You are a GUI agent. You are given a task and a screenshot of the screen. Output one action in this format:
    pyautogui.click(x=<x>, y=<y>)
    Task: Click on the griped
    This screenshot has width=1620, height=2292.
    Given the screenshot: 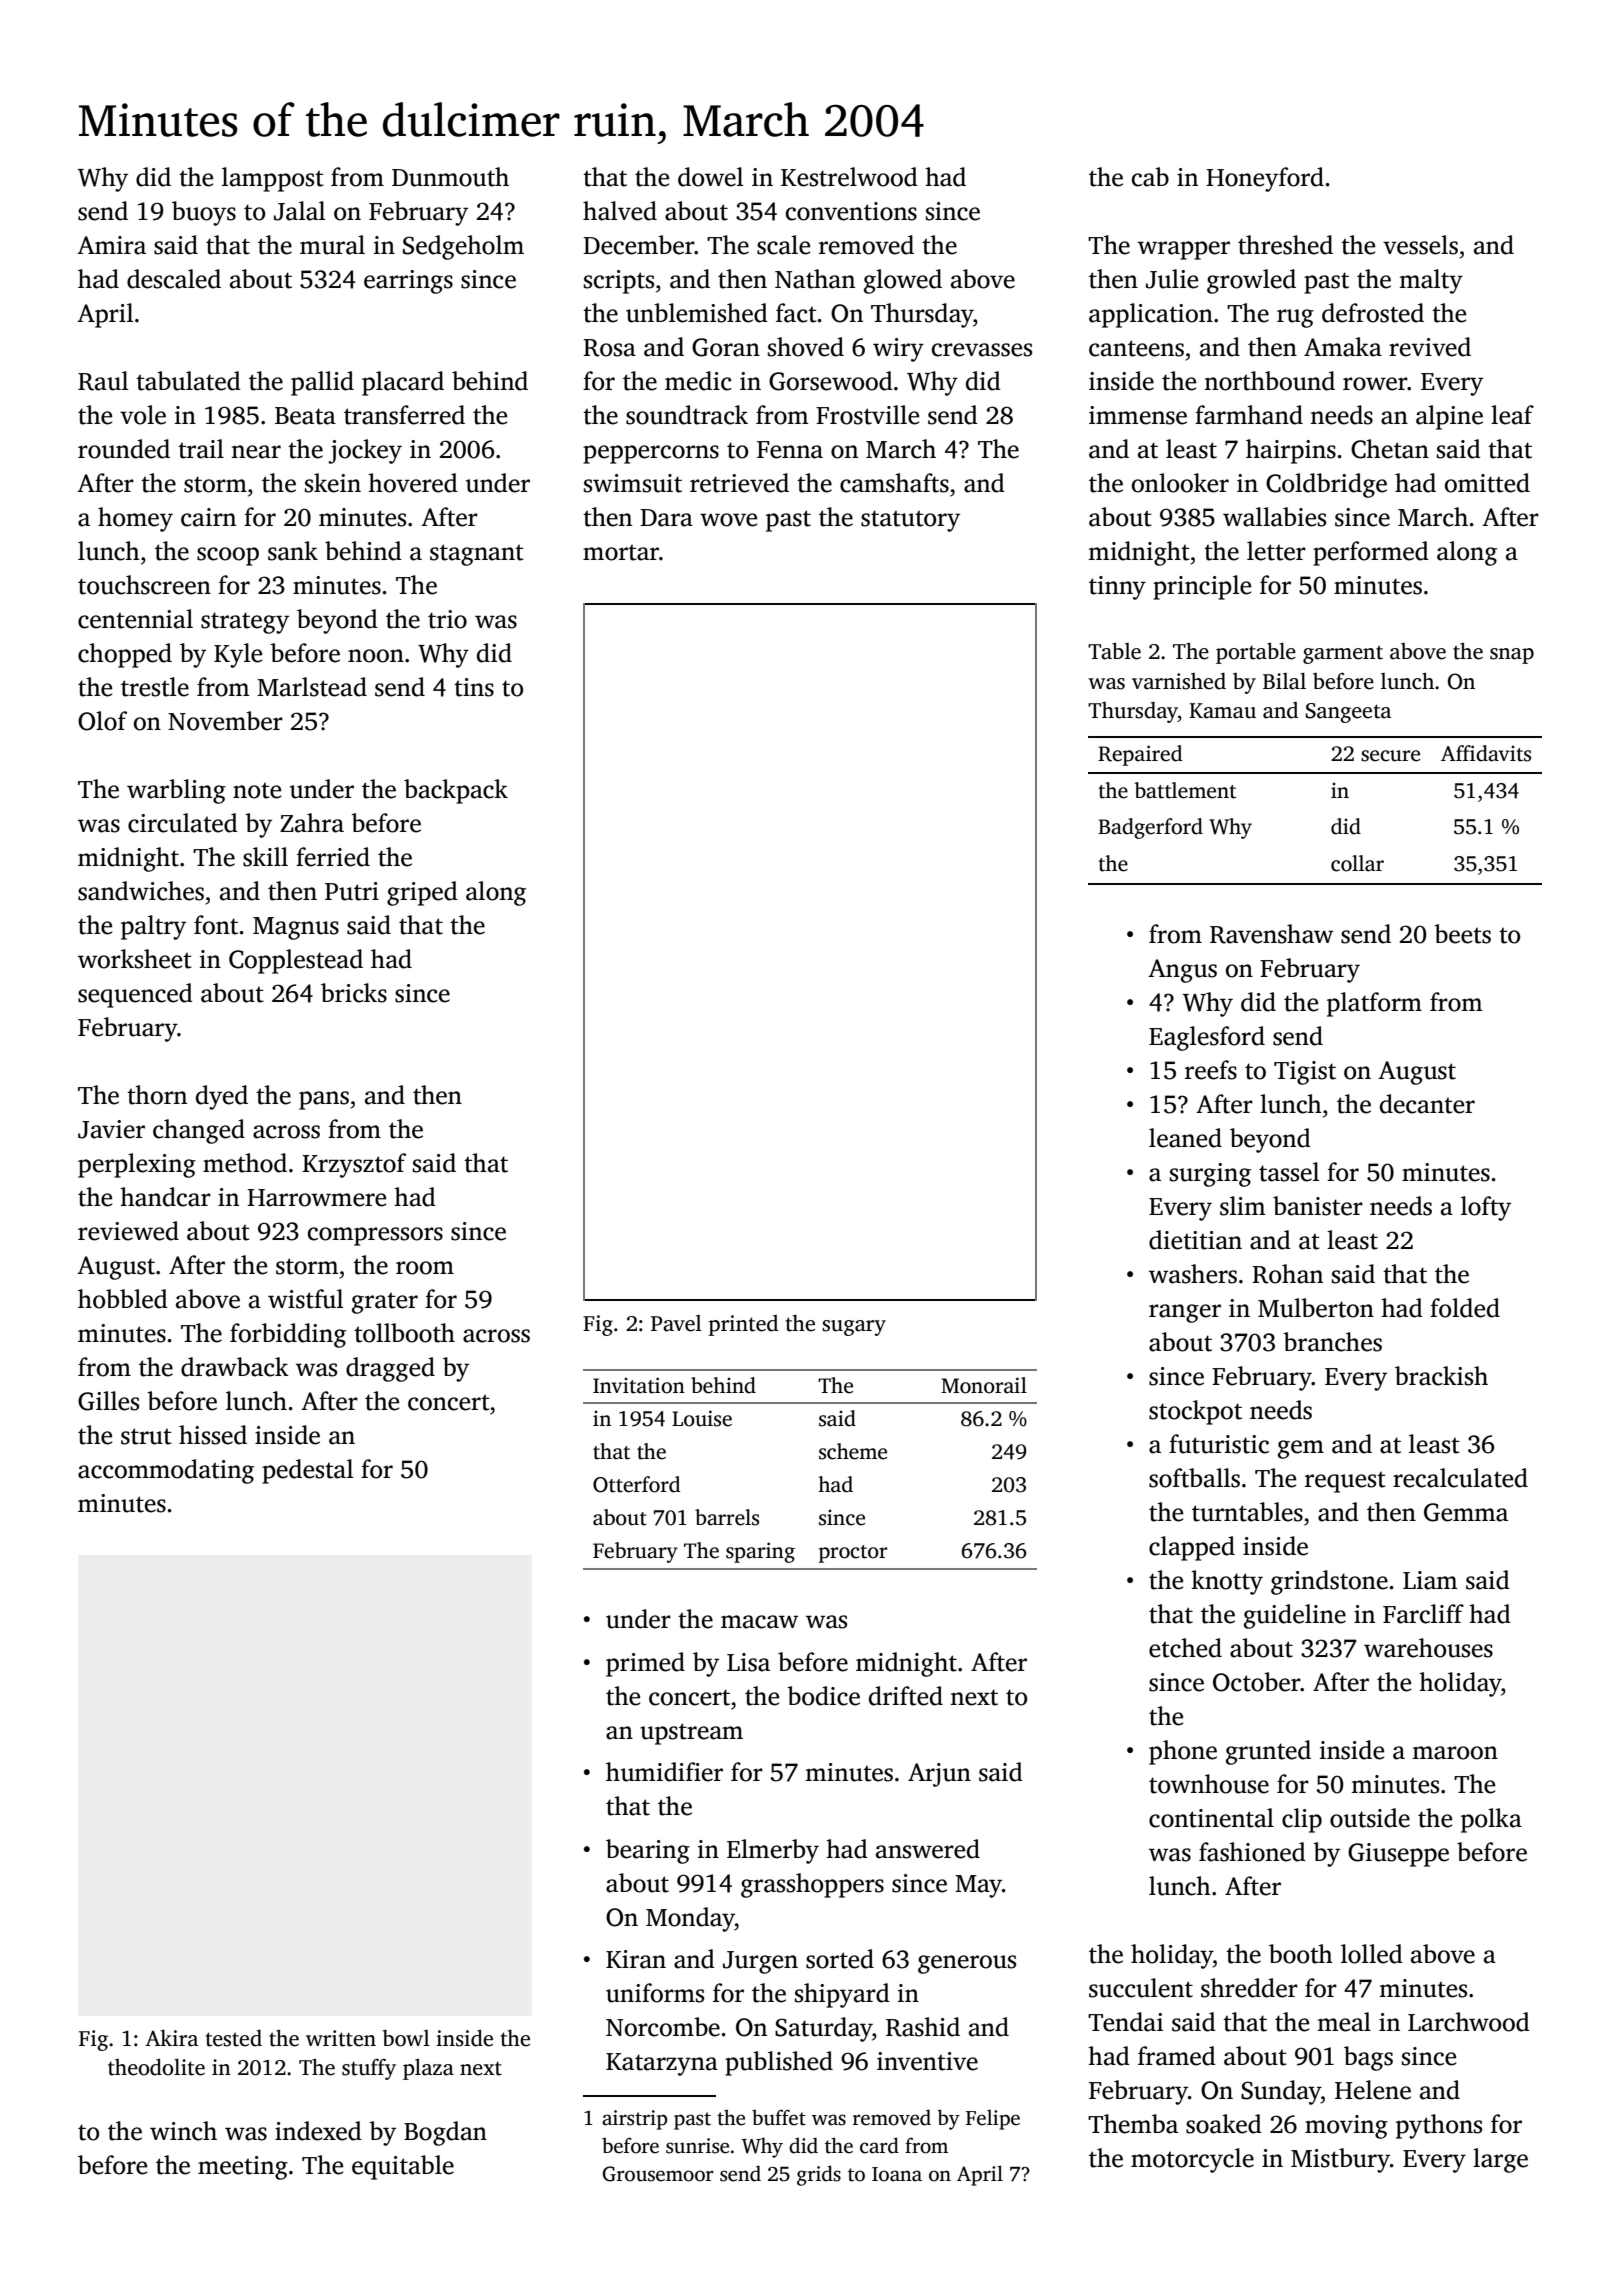 What is the action you would take?
    pyautogui.click(x=422, y=893)
